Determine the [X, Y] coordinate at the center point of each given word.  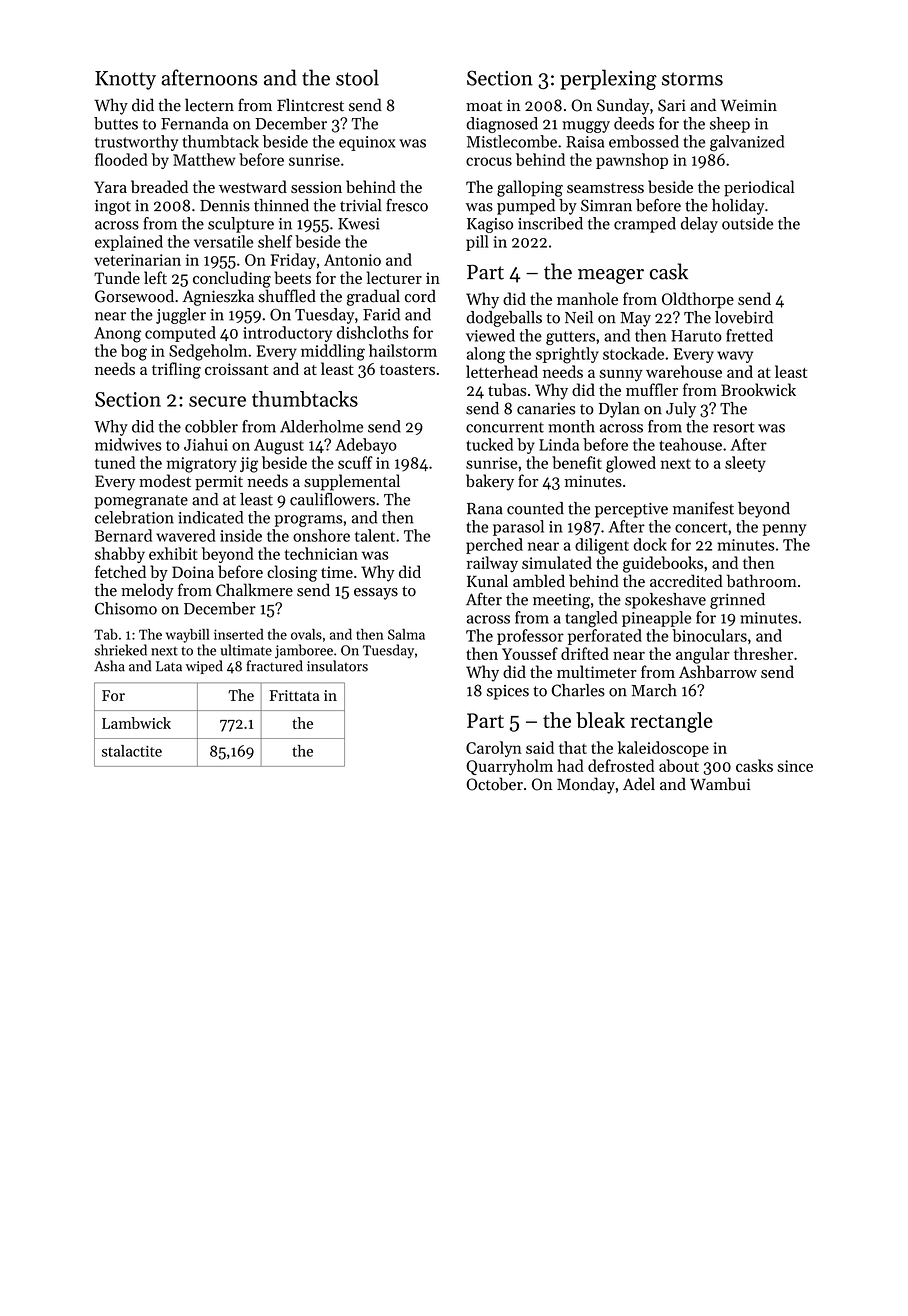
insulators [337, 666]
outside [747, 223]
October [494, 784]
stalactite [132, 751]
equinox [367, 143]
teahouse [690, 444]
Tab [106, 634]
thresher [763, 653]
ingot [113, 207]
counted [535, 508]
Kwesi [358, 224]
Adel [639, 784]
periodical [759, 188]
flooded [121, 159]
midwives [128, 444]
